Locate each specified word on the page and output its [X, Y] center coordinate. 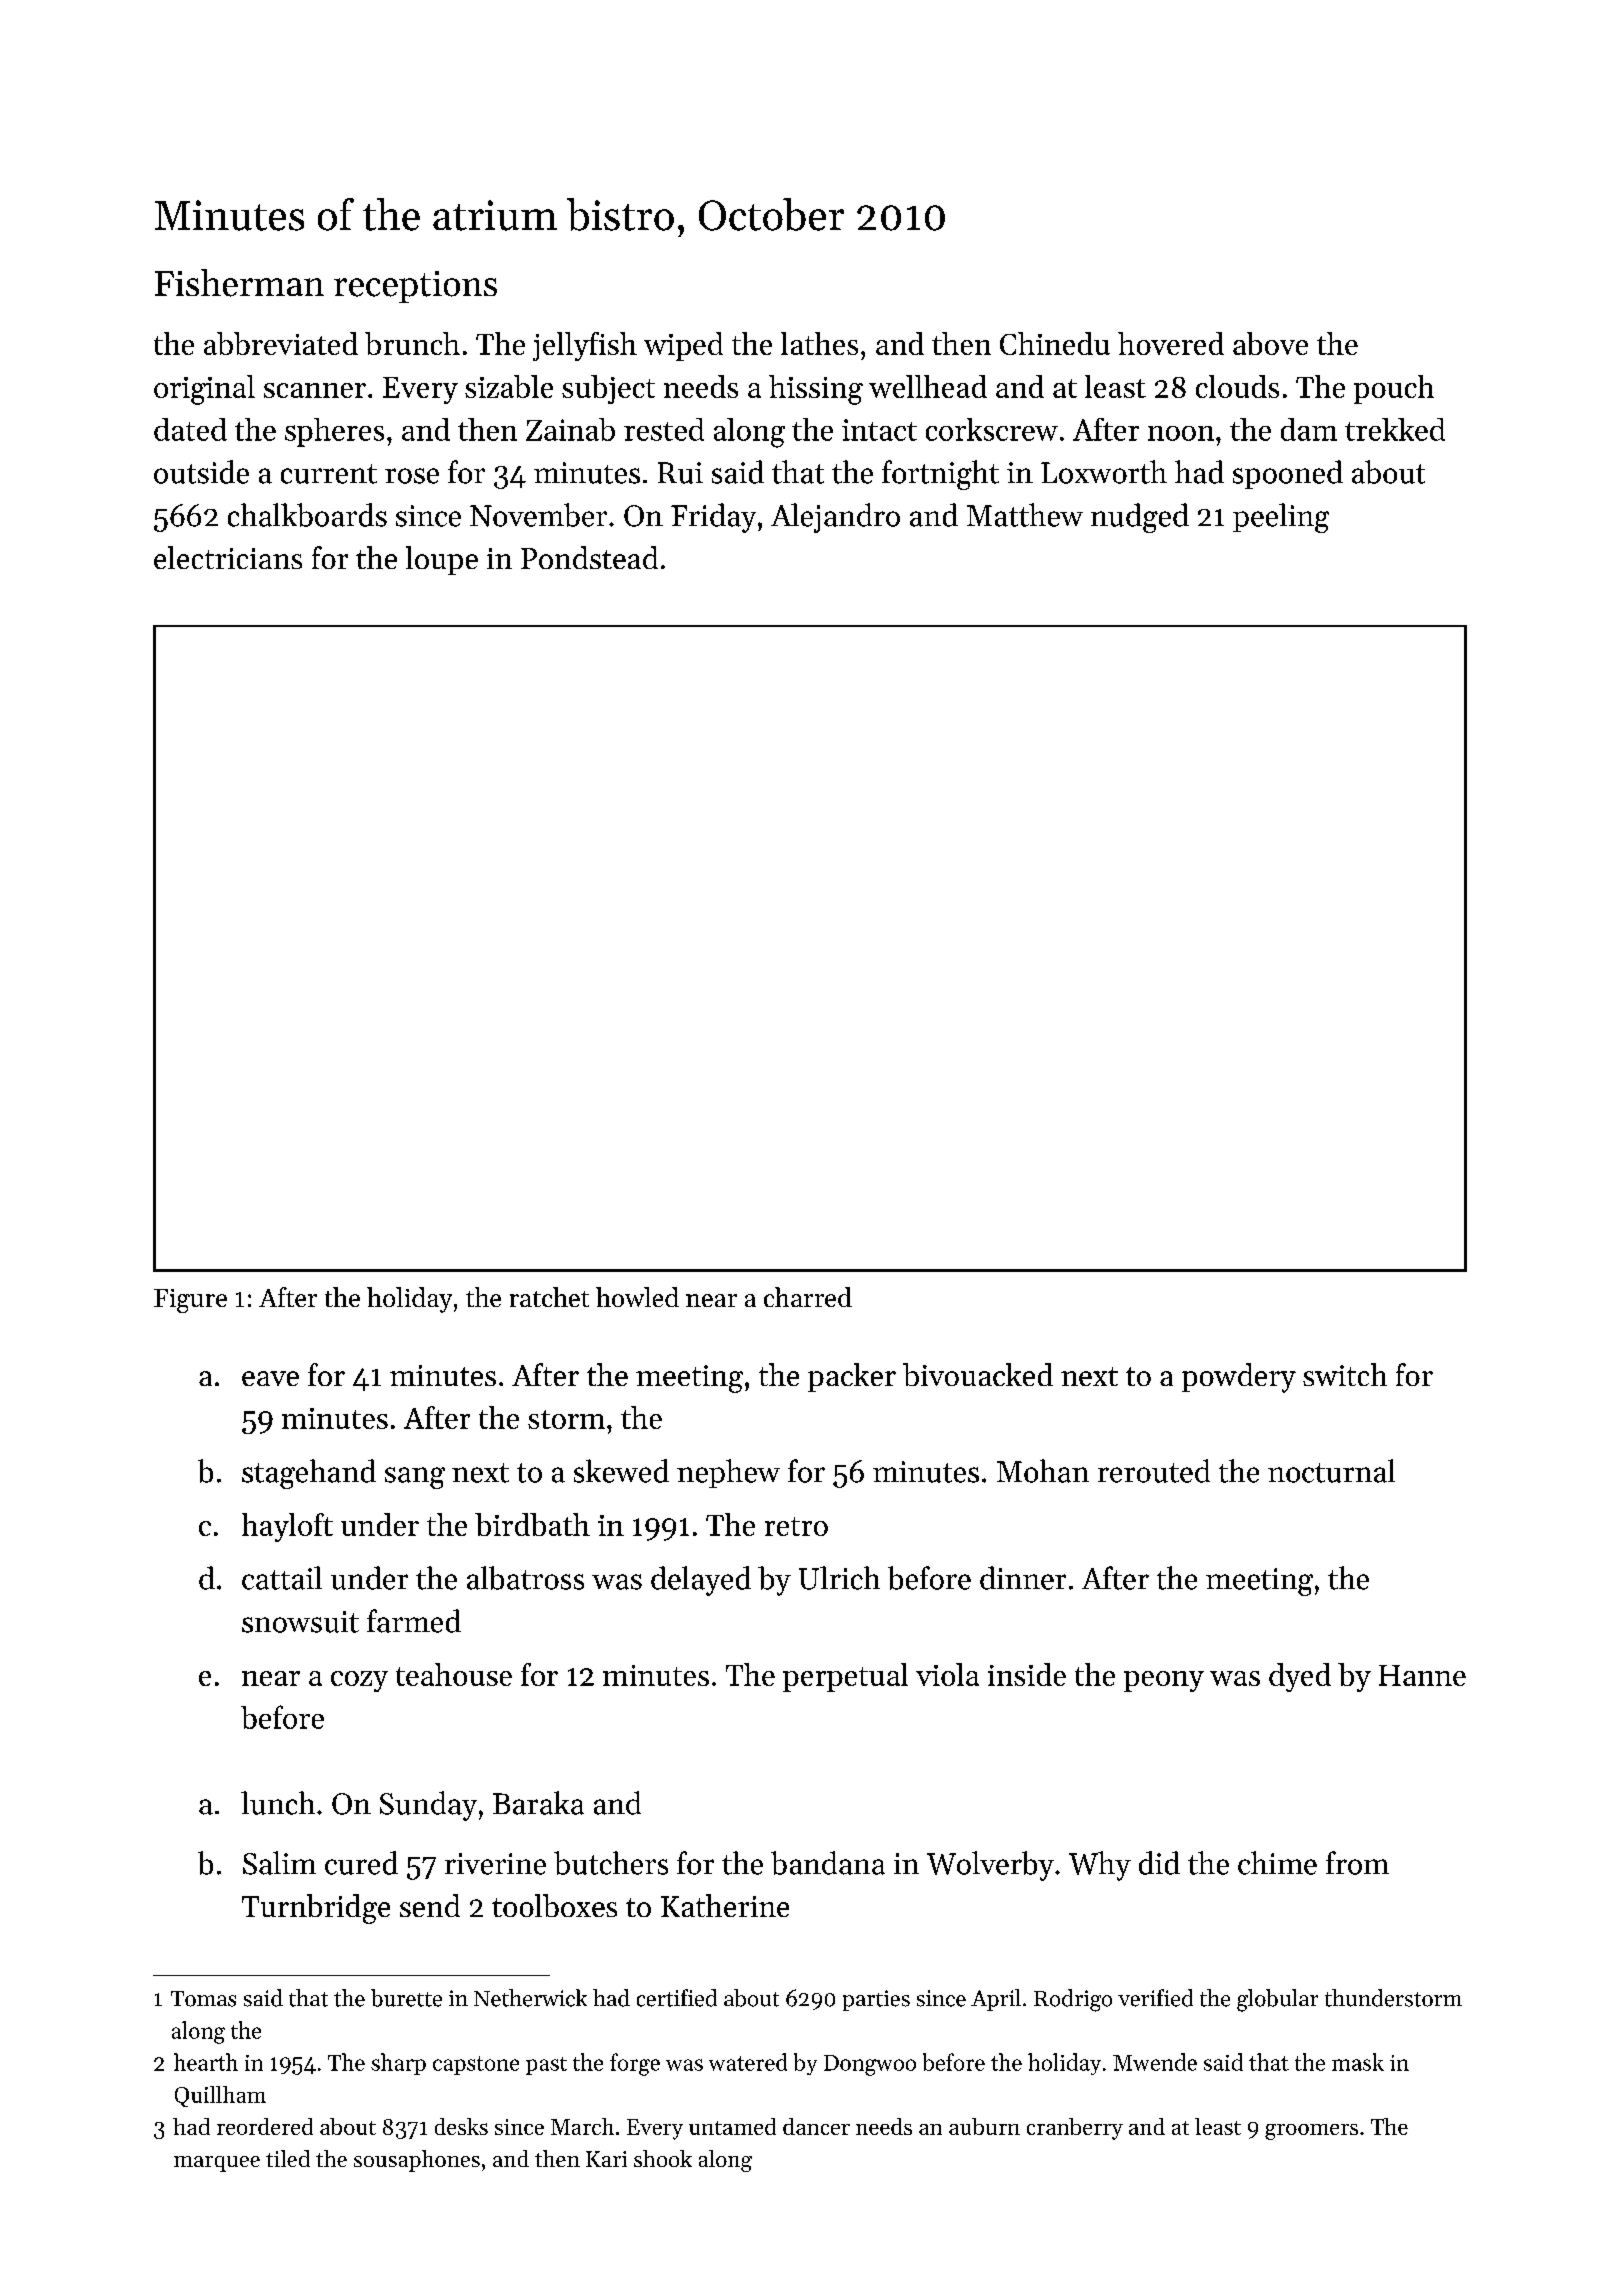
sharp [398, 2064]
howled [637, 1297]
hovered [1171, 343]
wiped [683, 346]
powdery [1239, 1378]
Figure [190, 1301]
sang [415, 1478]
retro [796, 1526]
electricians [228, 557]
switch [1345, 1374]
